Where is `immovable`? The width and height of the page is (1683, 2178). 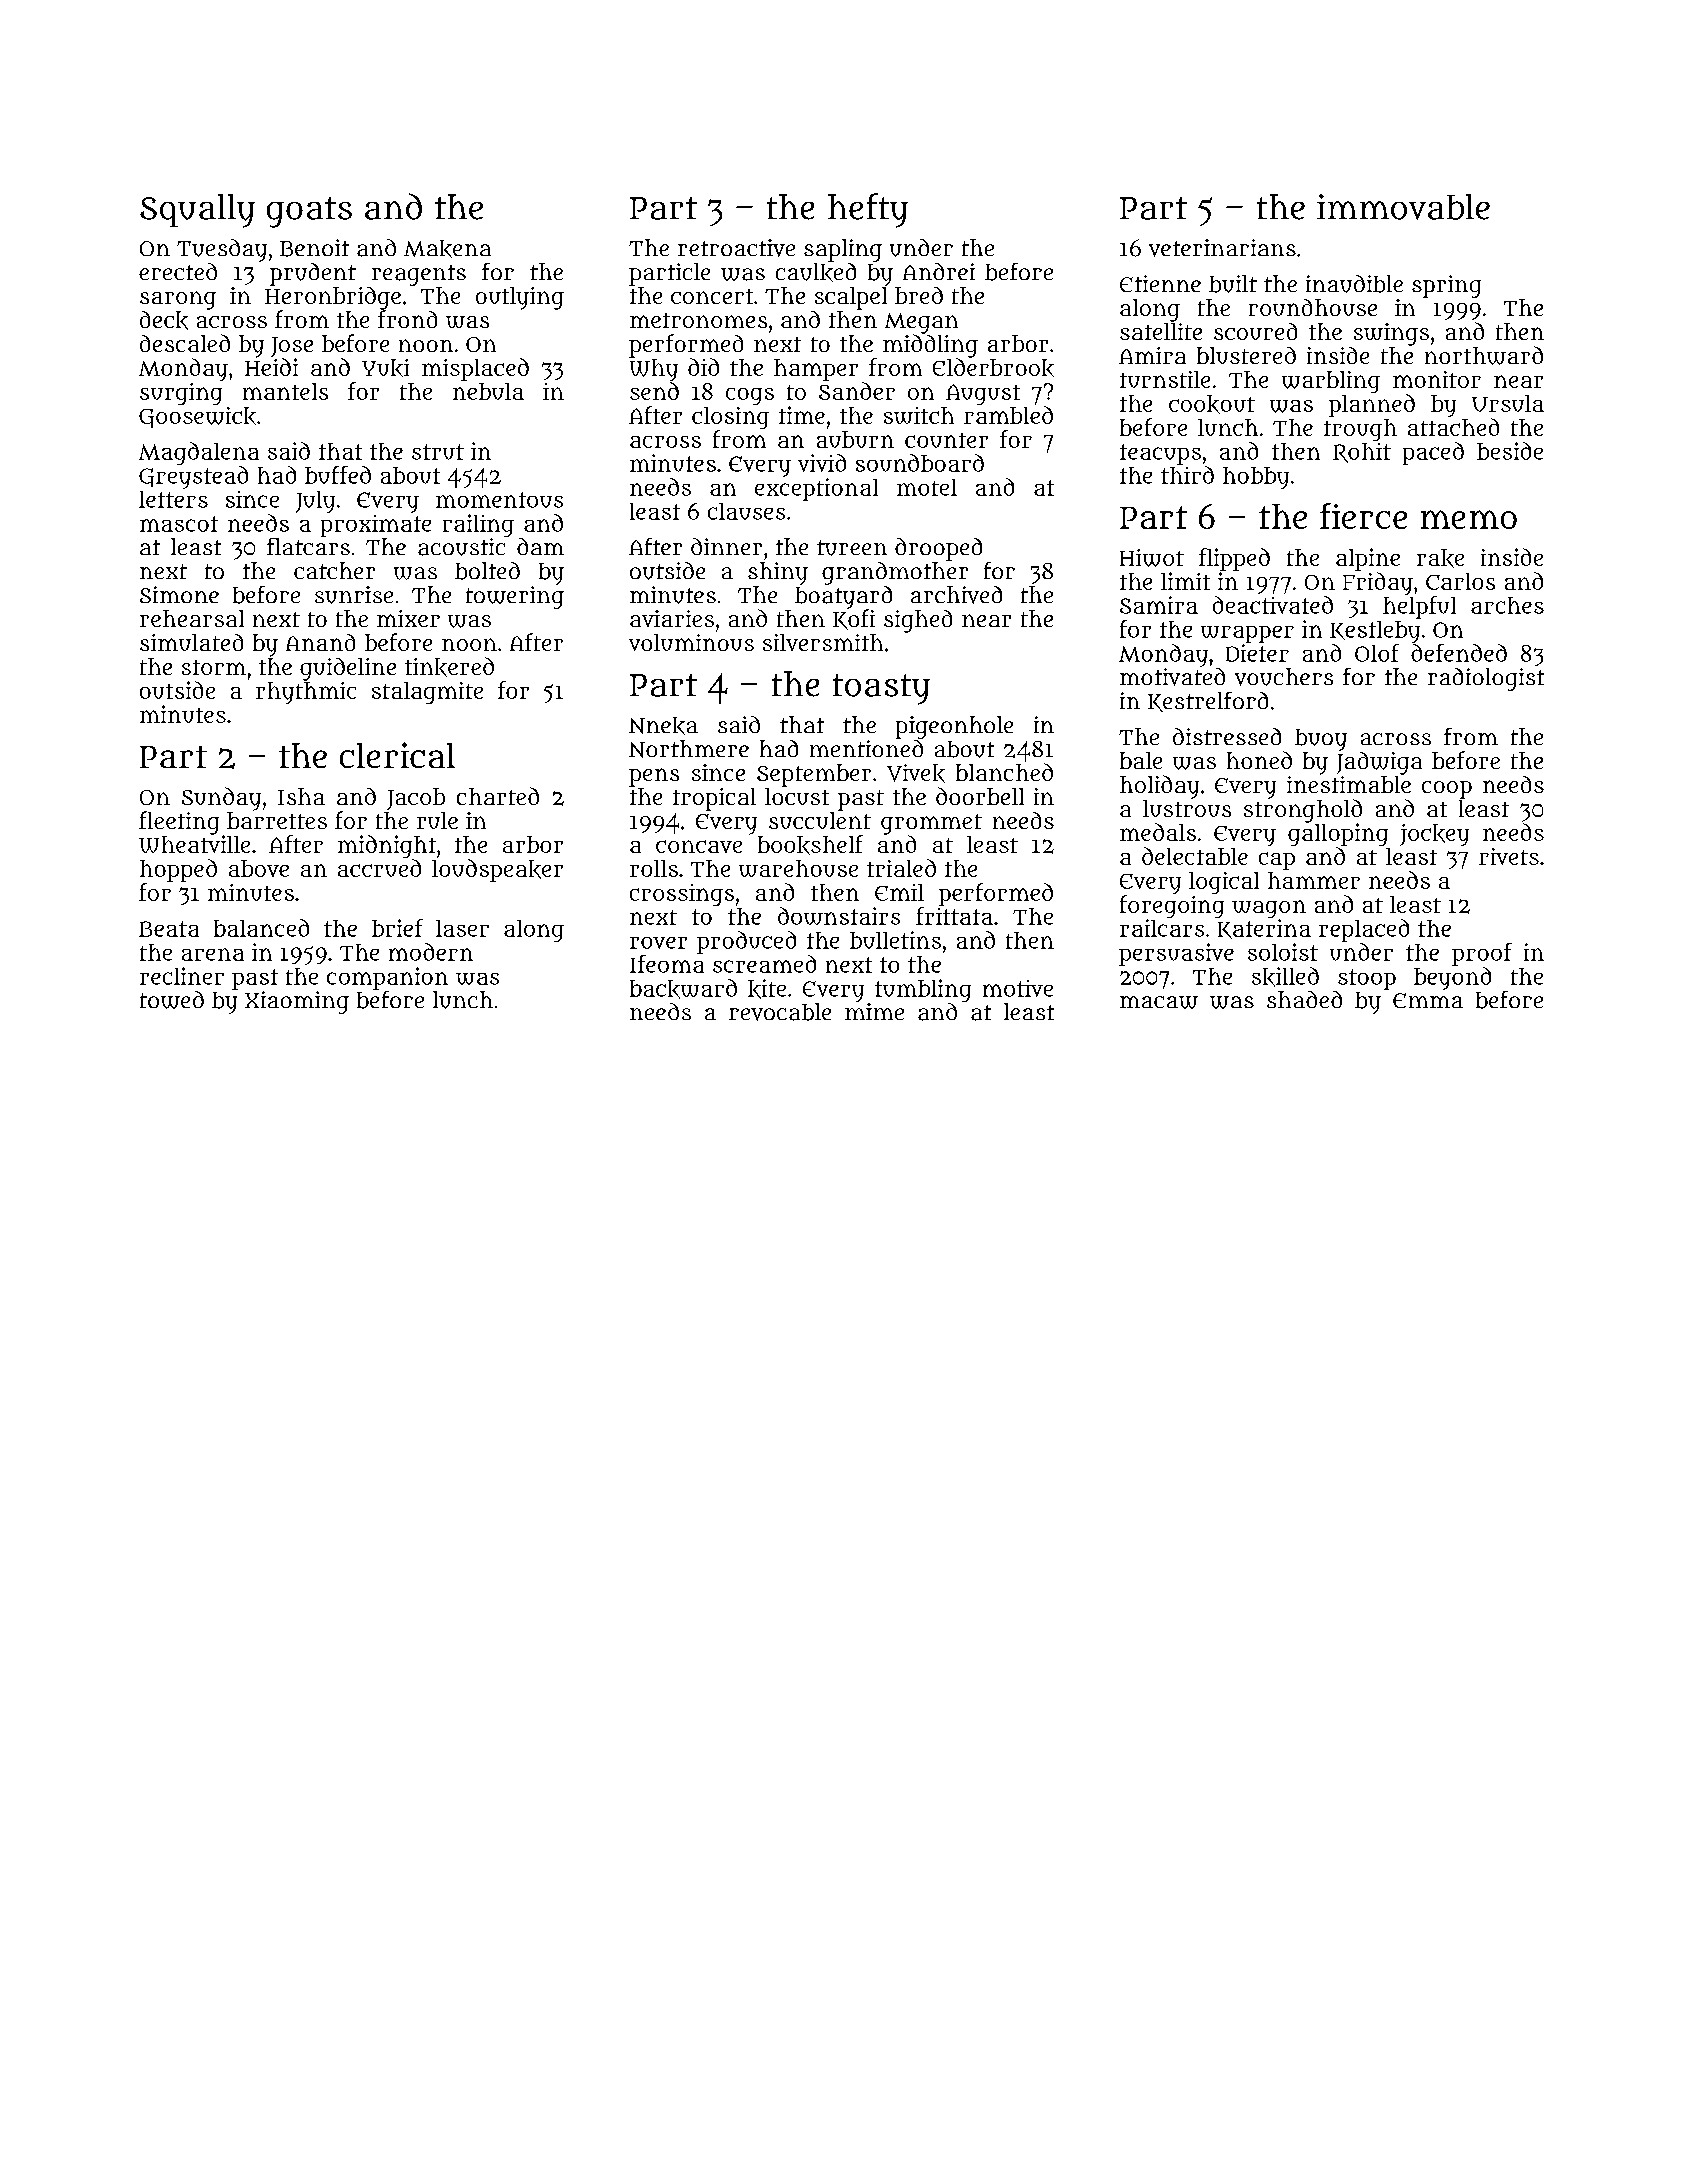 immovable is located at coordinates (1403, 207).
